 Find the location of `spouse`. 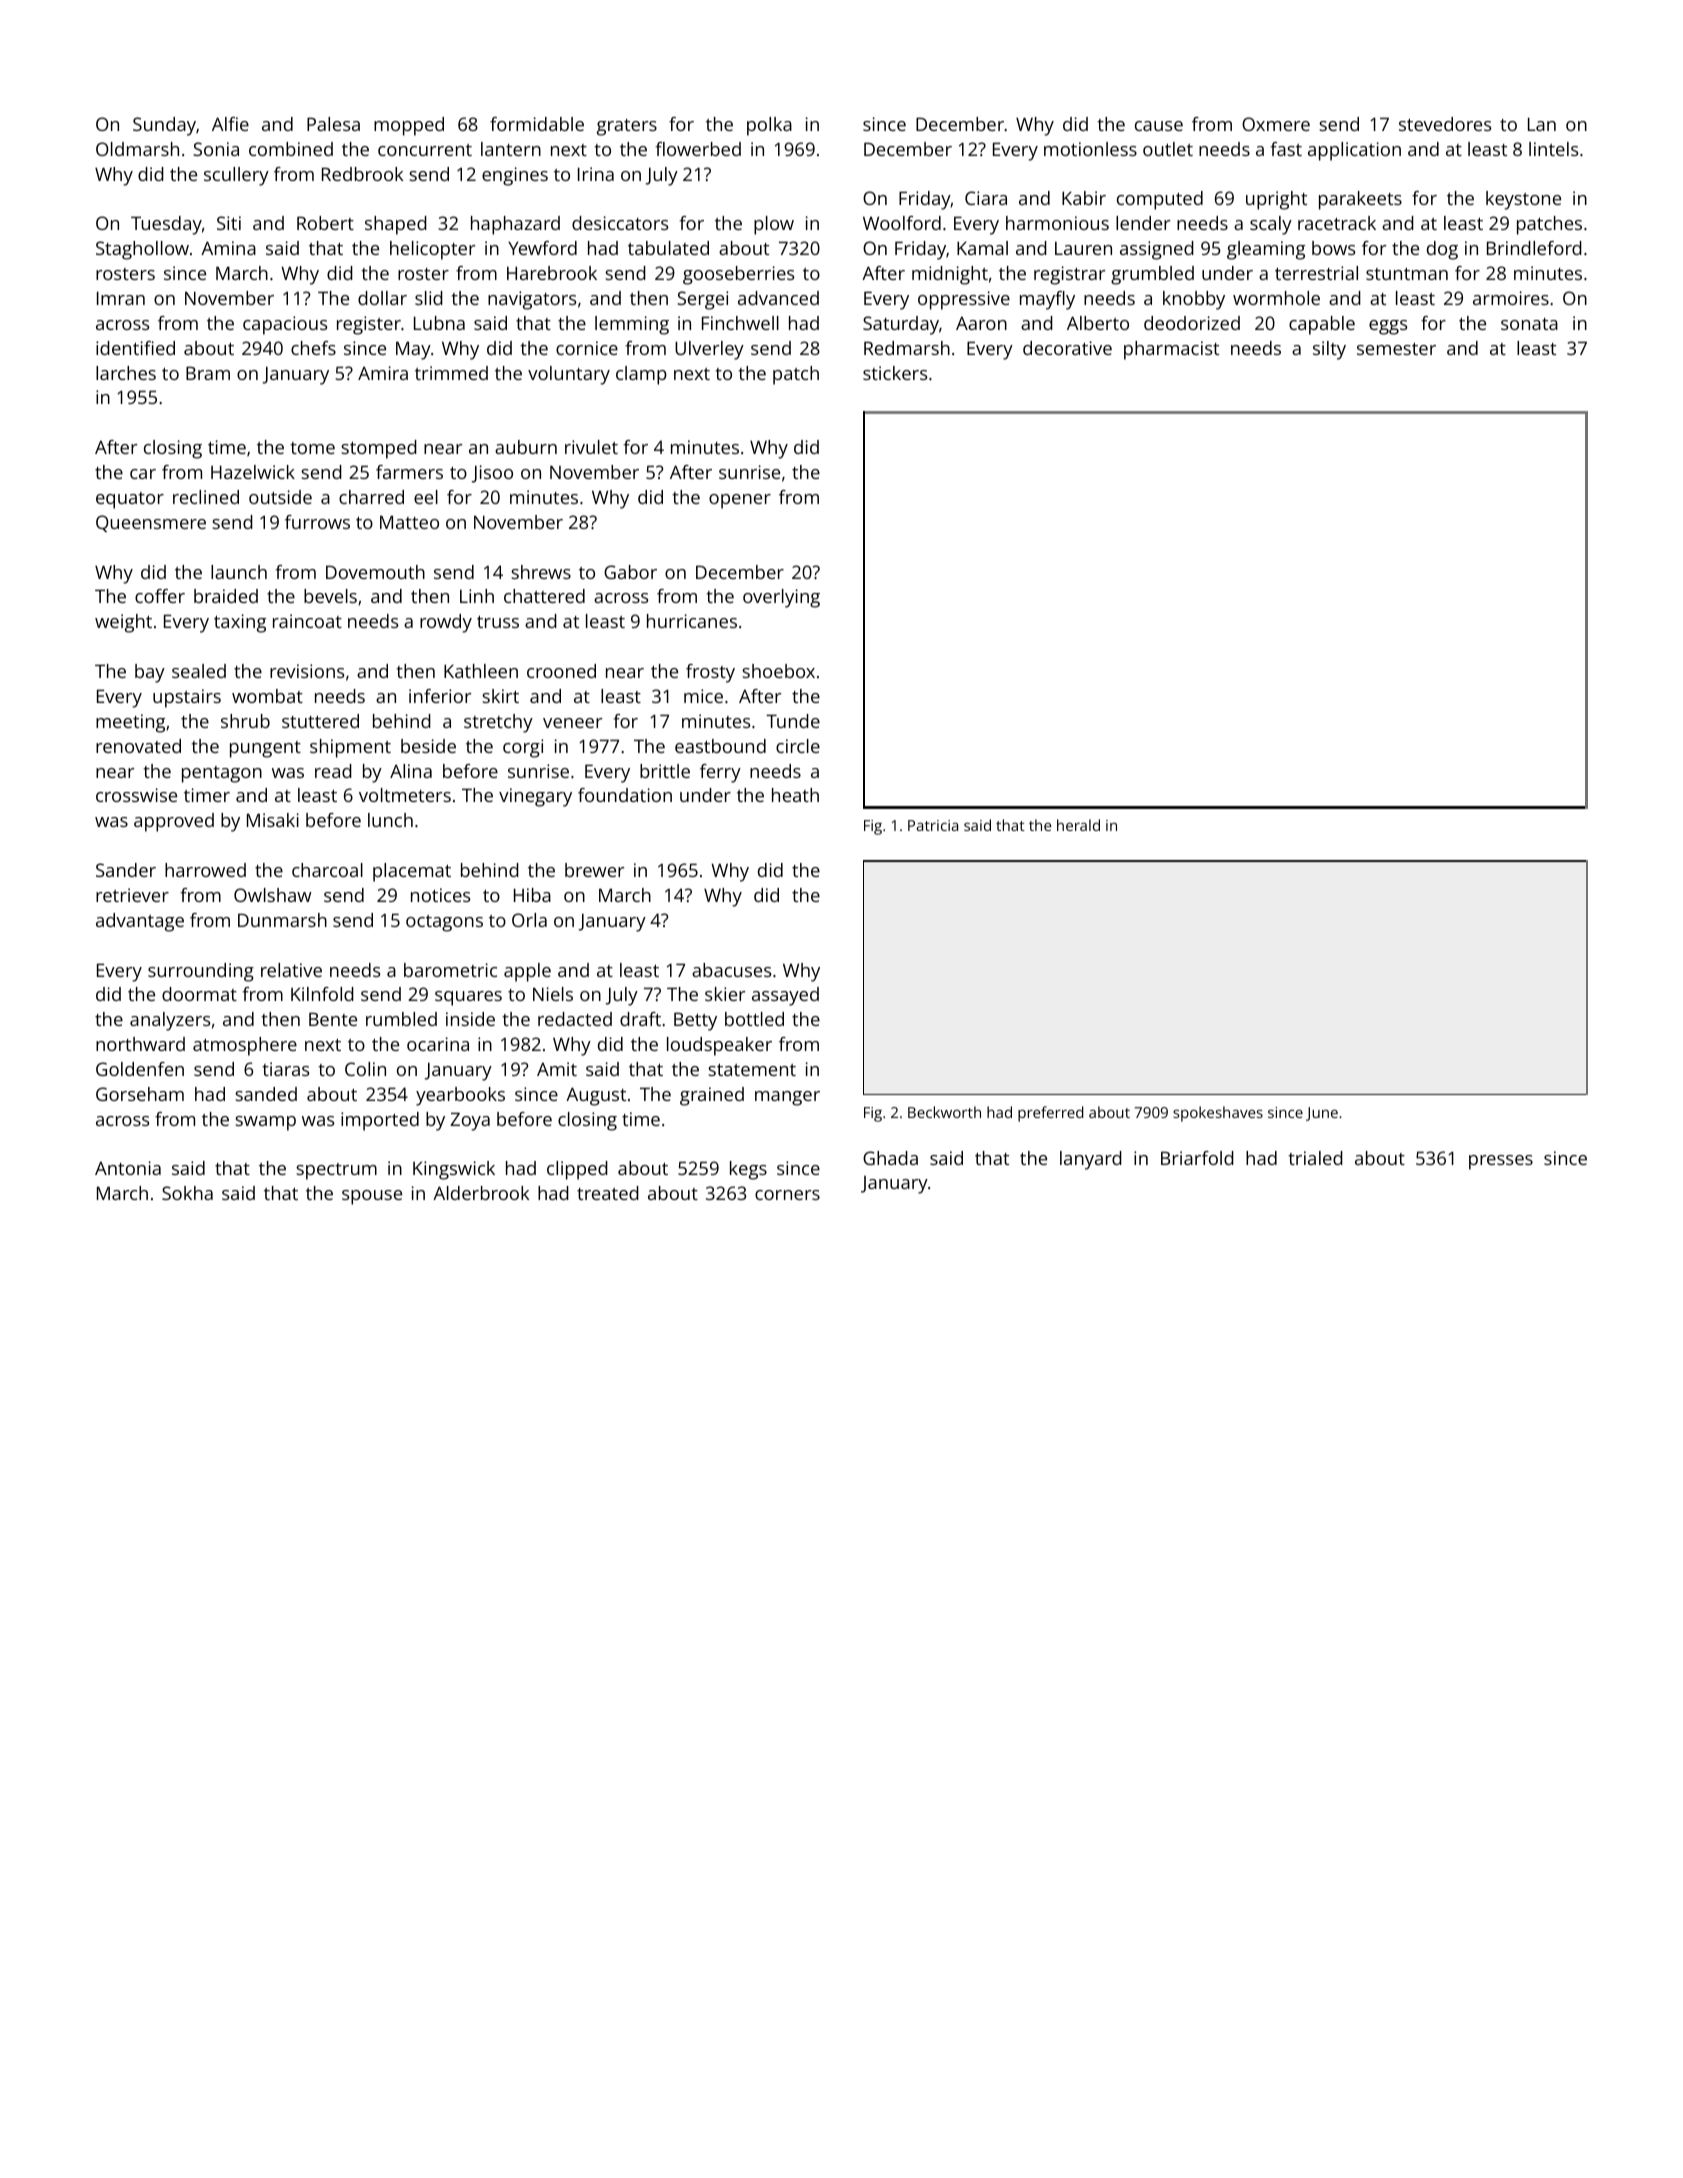

spouse is located at coordinates (372, 1197).
